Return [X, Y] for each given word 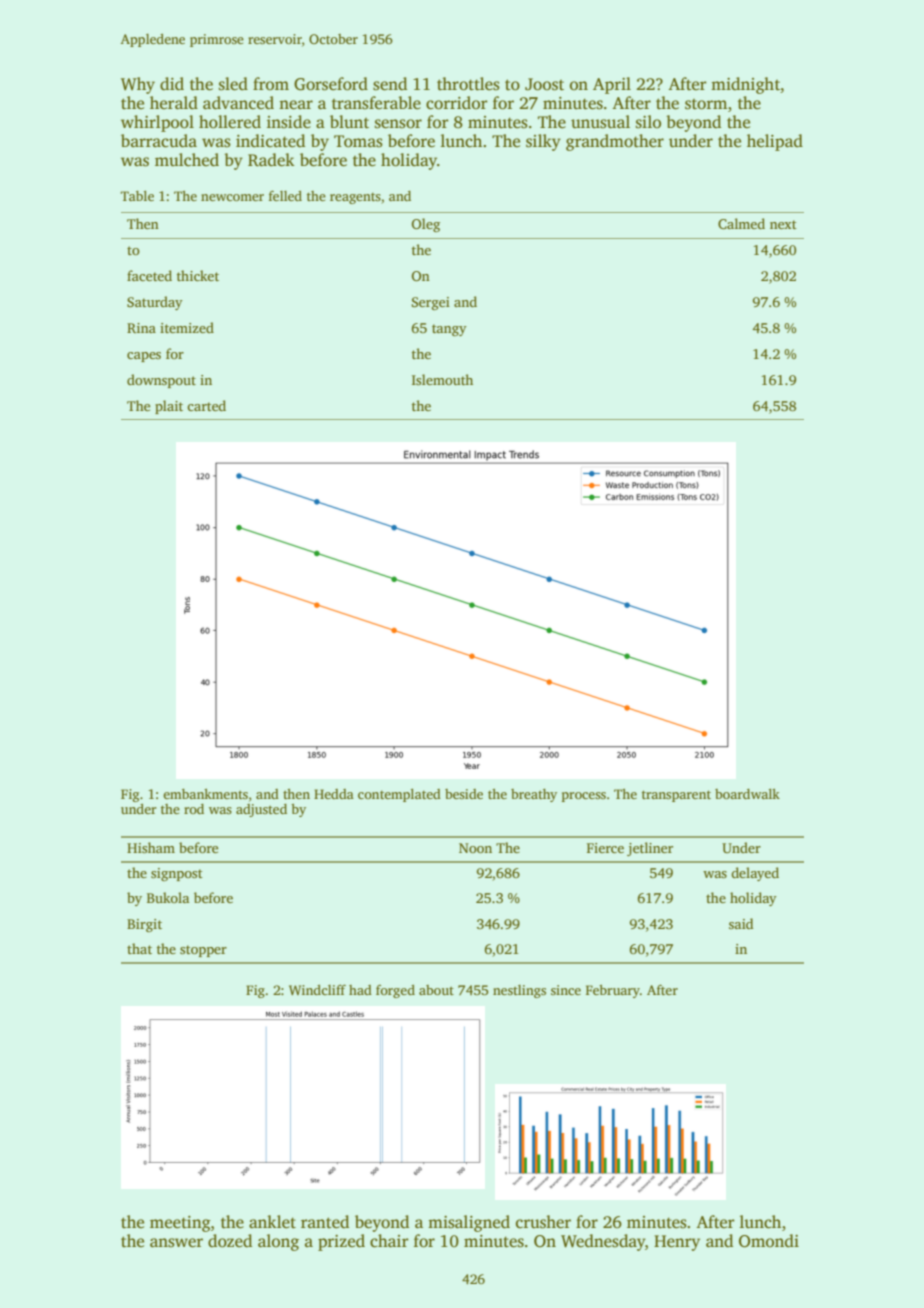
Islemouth [442, 379]
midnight [745, 85]
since [566, 990]
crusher [543, 1222]
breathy [534, 795]
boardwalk [747, 794]
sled [233, 84]
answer [176, 1243]
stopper [203, 951]
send [390, 84]
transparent [676, 796]
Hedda [334, 794]
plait [169, 407]
